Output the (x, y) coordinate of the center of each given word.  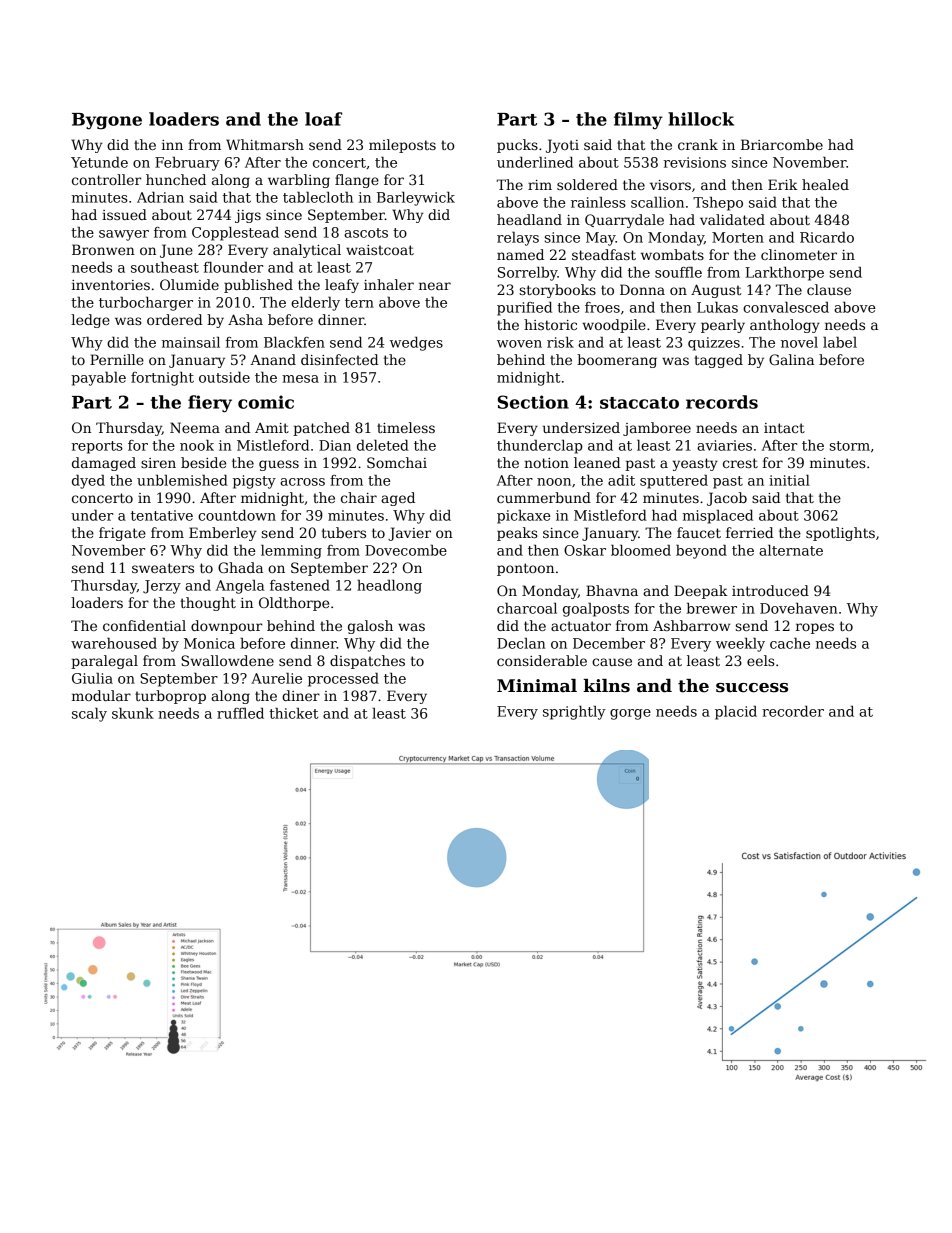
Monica (209, 643)
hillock (701, 119)
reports (97, 447)
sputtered (674, 482)
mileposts (402, 146)
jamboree (657, 429)
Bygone (107, 121)
